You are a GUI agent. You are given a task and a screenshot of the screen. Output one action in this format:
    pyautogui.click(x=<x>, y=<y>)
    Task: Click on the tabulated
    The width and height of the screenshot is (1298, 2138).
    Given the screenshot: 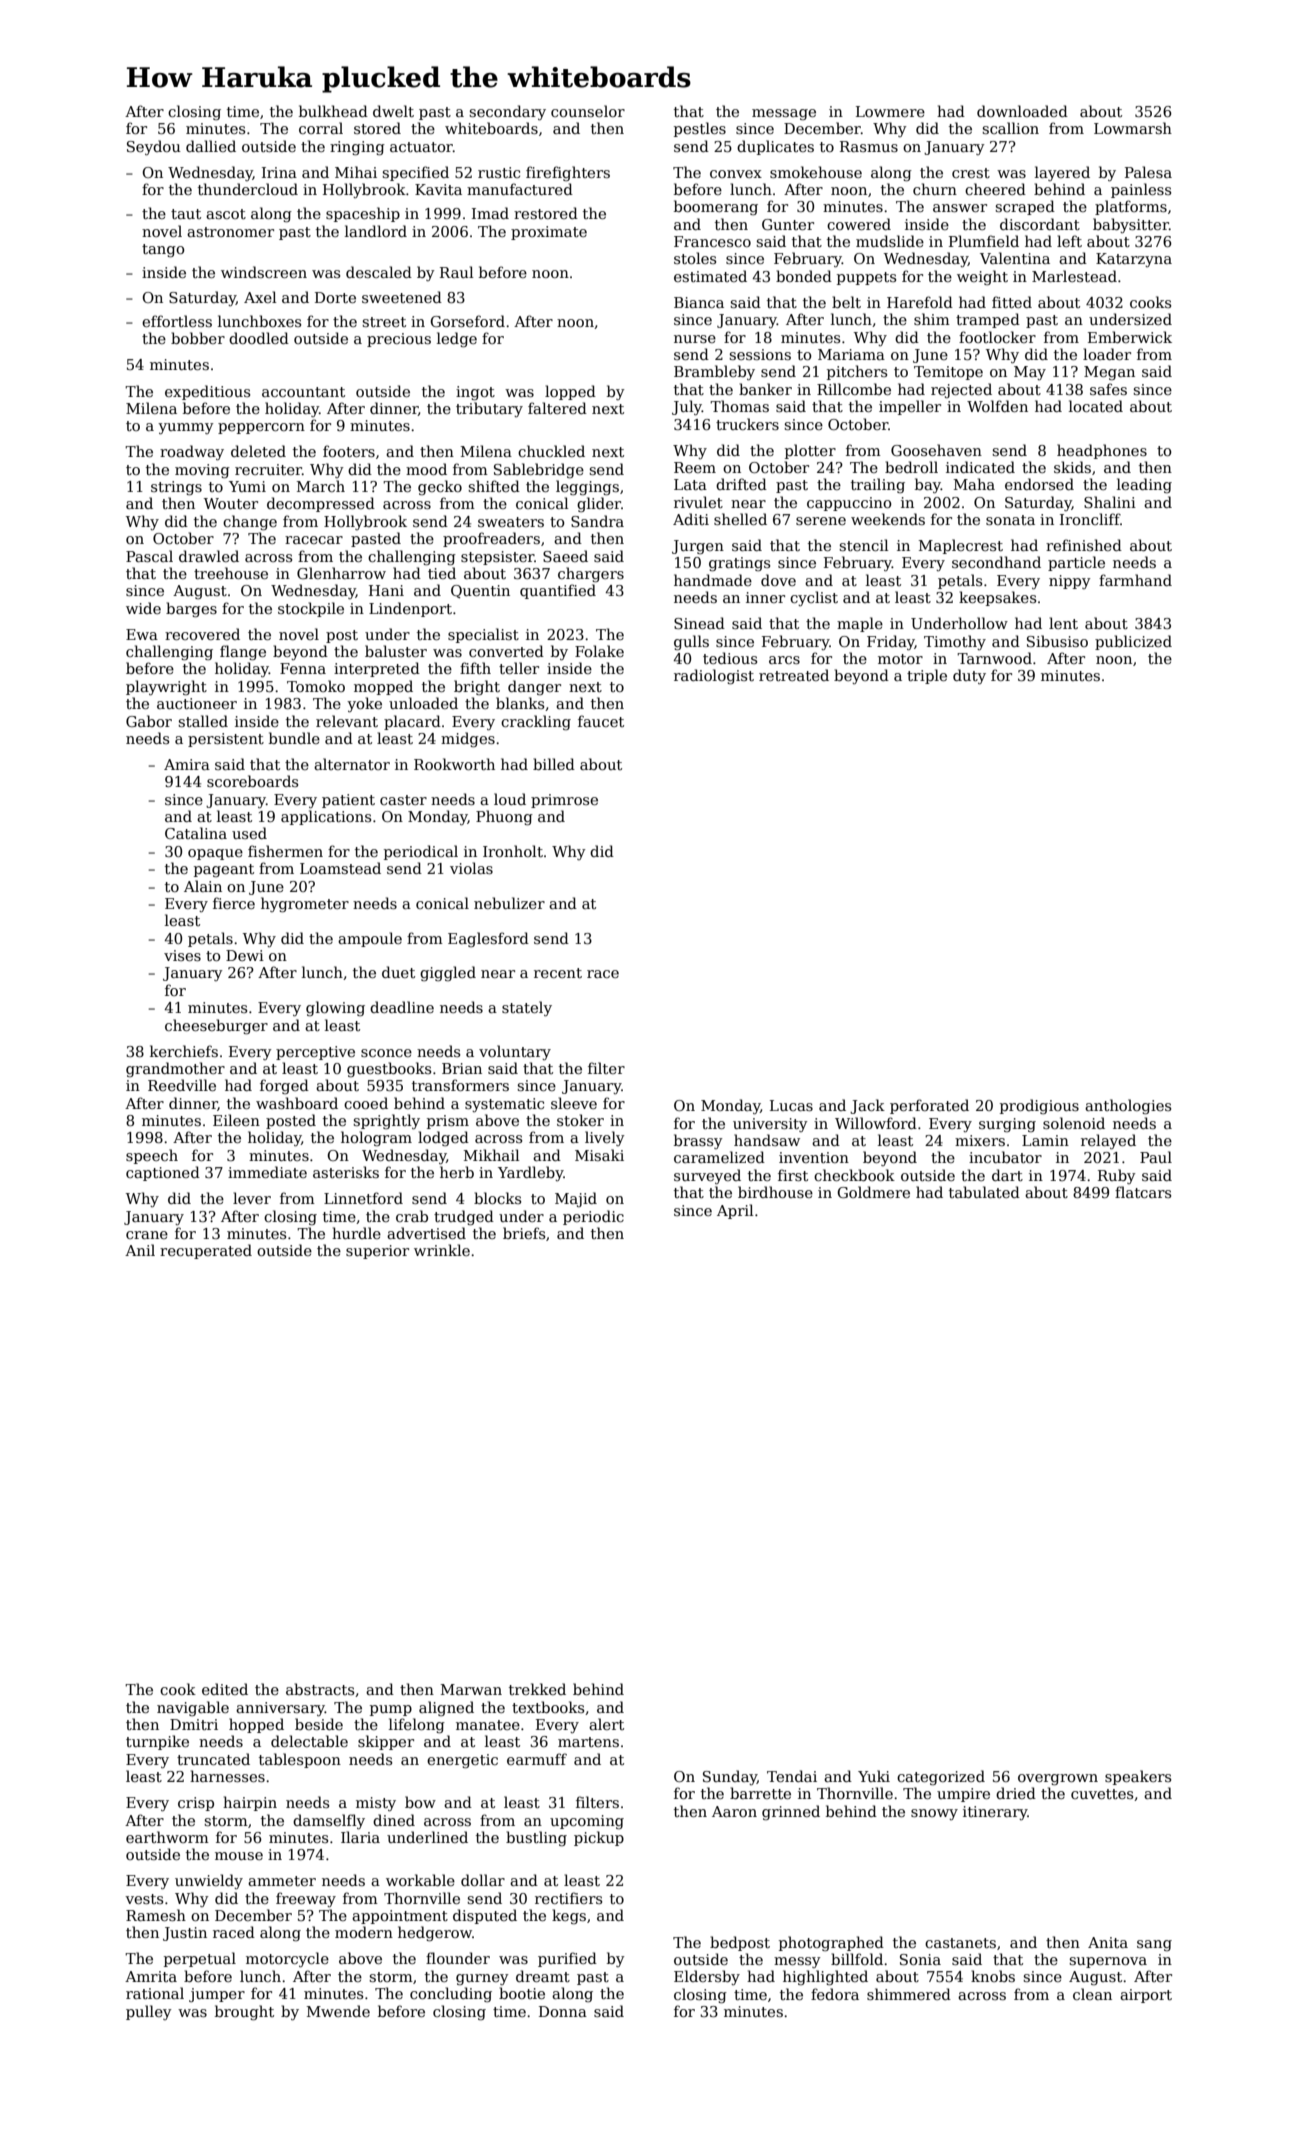 What is the action you would take?
    pyautogui.click(x=984, y=1192)
